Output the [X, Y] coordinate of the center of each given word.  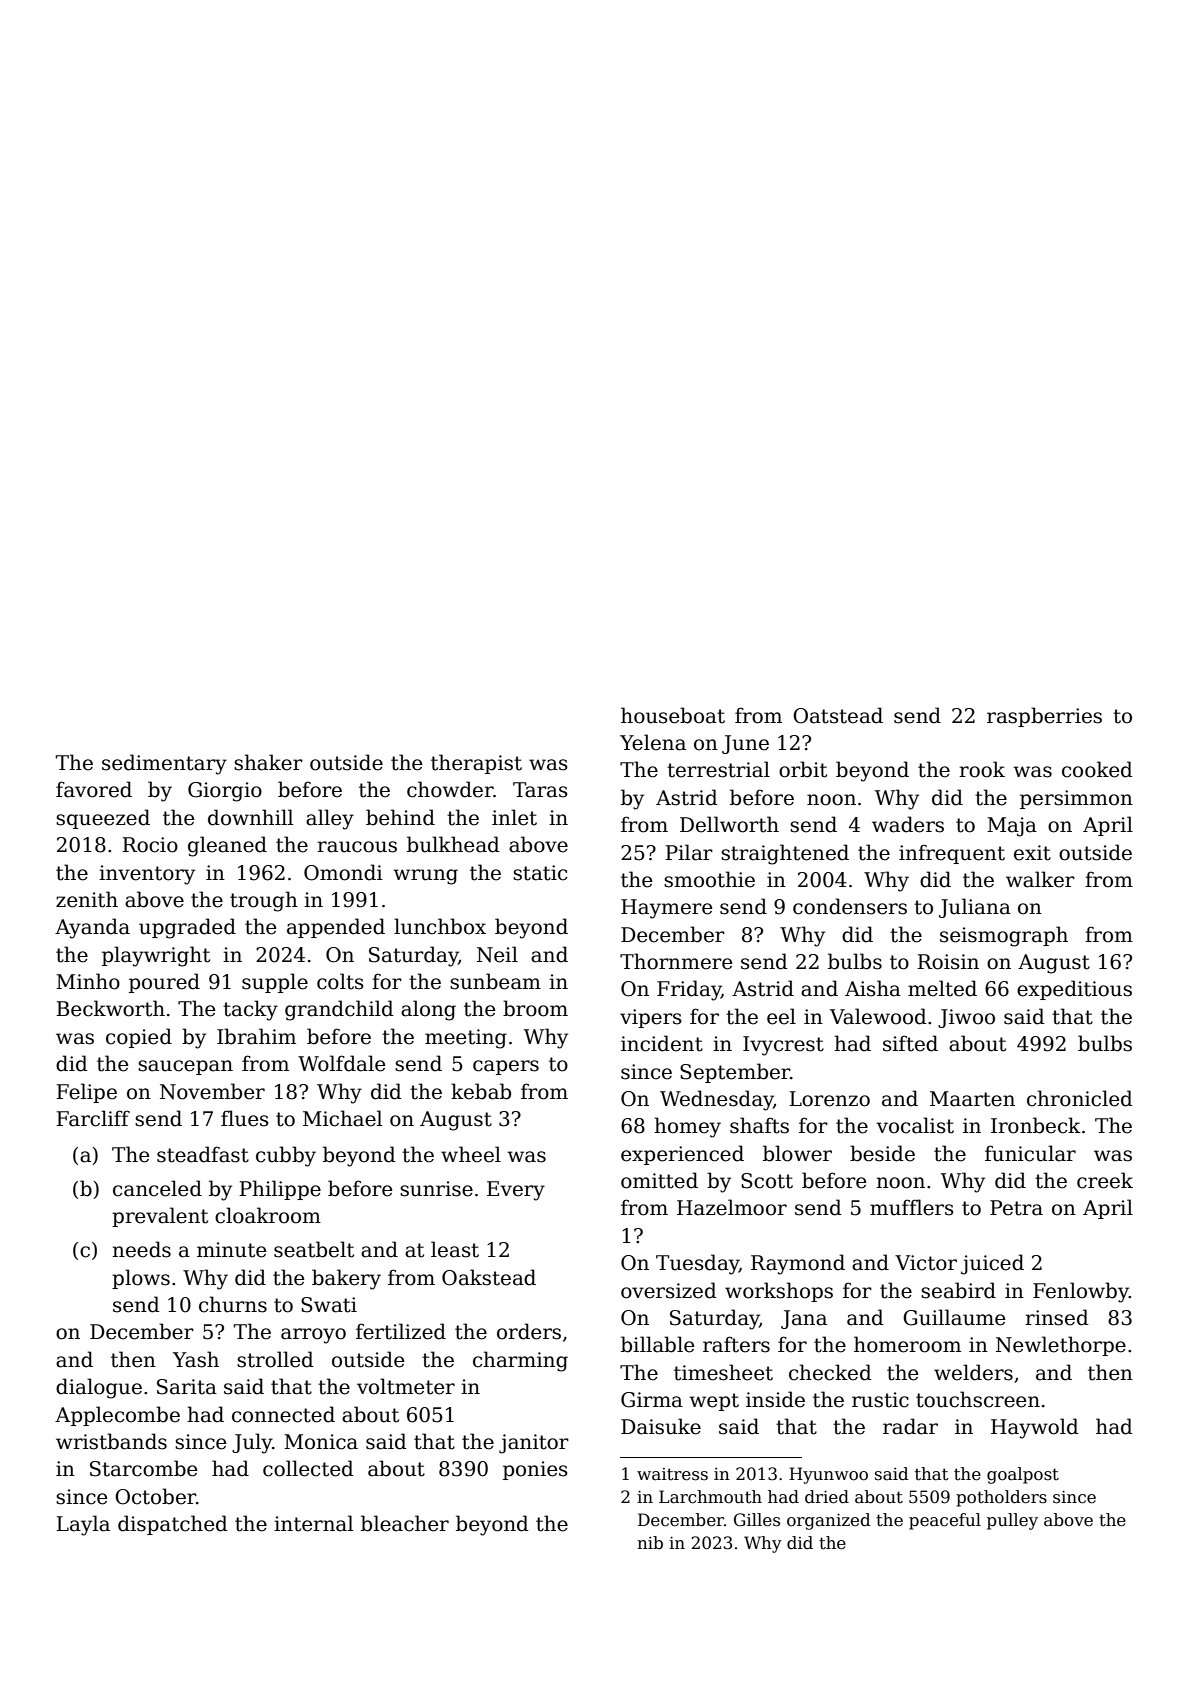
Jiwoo [966, 1018]
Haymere [666, 909]
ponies [535, 1470]
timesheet [723, 1372]
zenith [87, 899]
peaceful [945, 1521]
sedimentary [164, 764]
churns [233, 1304]
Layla [83, 1525]
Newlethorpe [1061, 1346]
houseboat [673, 715]
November [212, 1091]
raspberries [1044, 717]
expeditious [1074, 990]
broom [535, 1008]
